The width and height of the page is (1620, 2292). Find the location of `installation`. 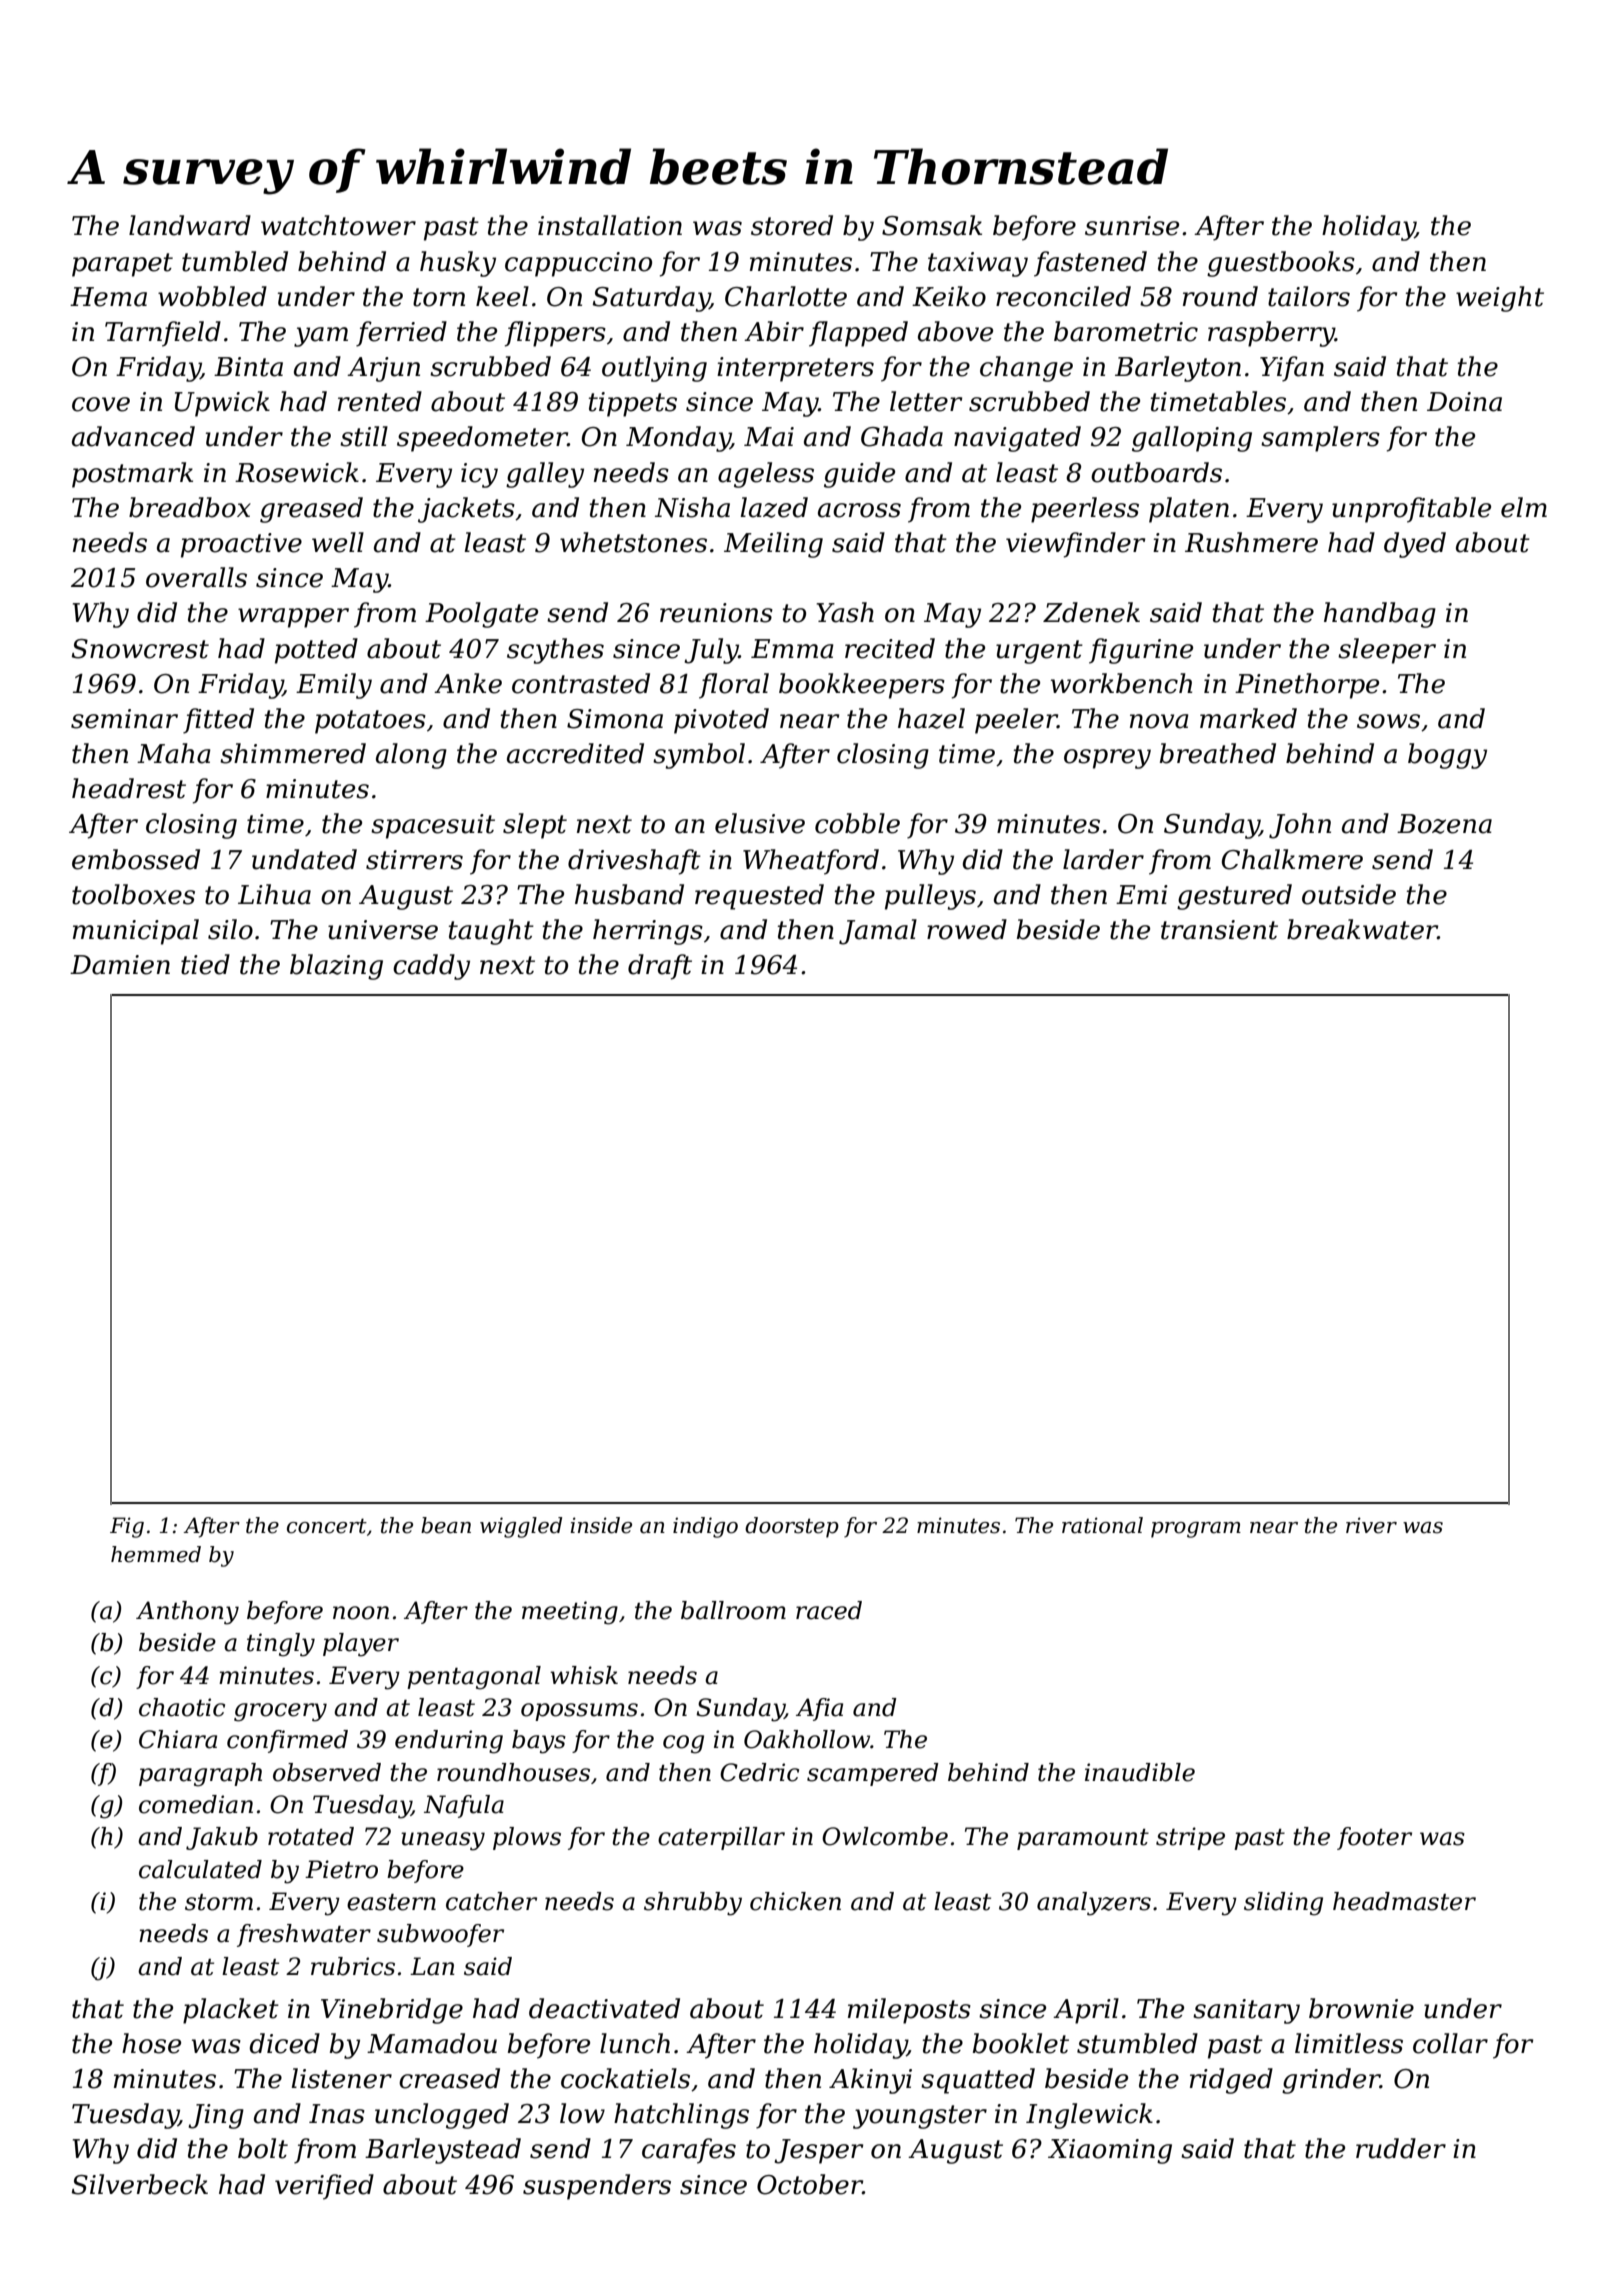

installation is located at coordinates (610, 225).
